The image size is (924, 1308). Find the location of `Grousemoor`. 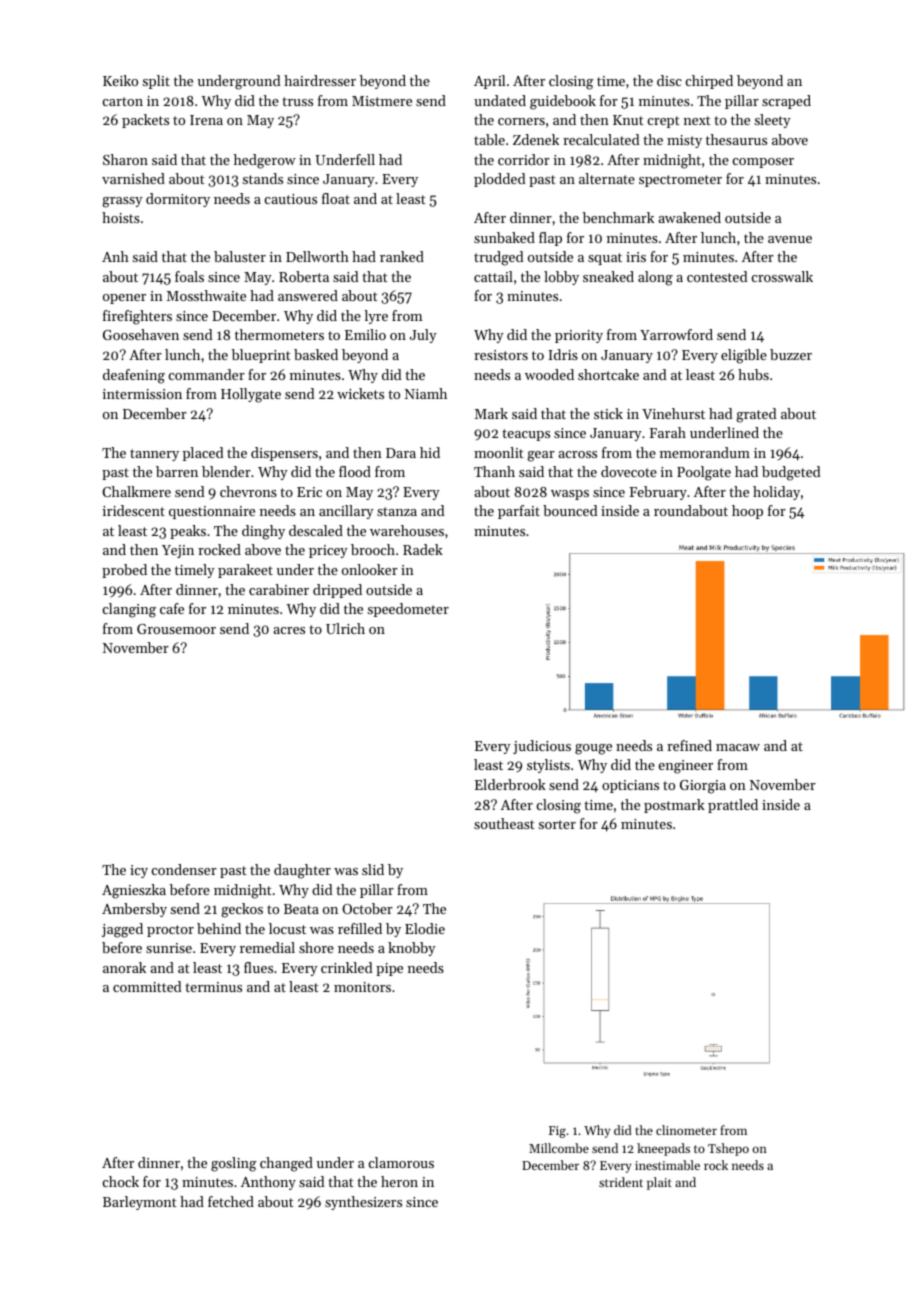

Grousemoor is located at coordinates (176, 629).
